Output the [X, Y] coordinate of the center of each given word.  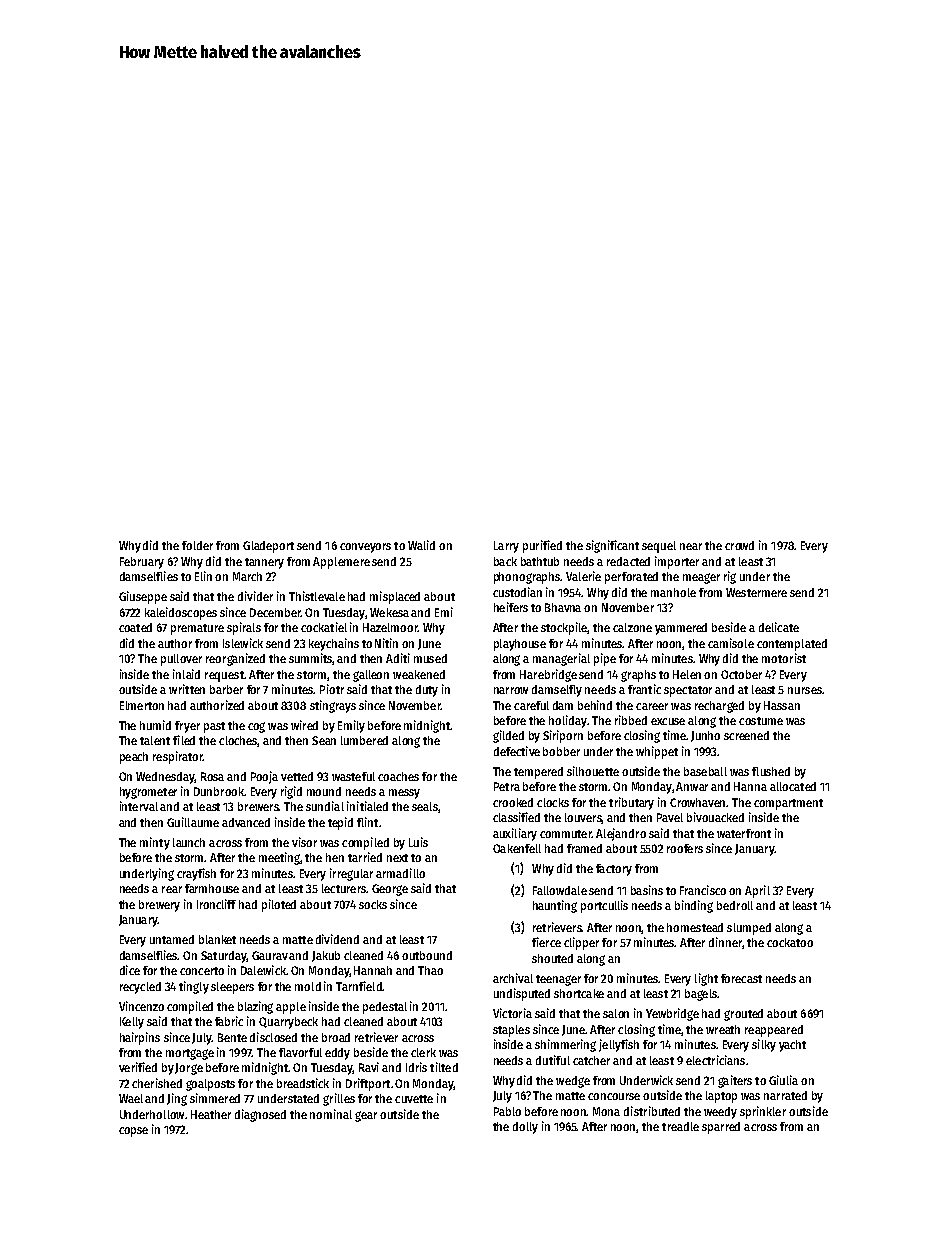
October [741, 674]
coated [135, 627]
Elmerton [142, 705]
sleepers [232, 988]
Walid [421, 545]
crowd [739, 545]
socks [373, 904]
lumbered [364, 740]
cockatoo [790, 942]
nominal [331, 1114]
